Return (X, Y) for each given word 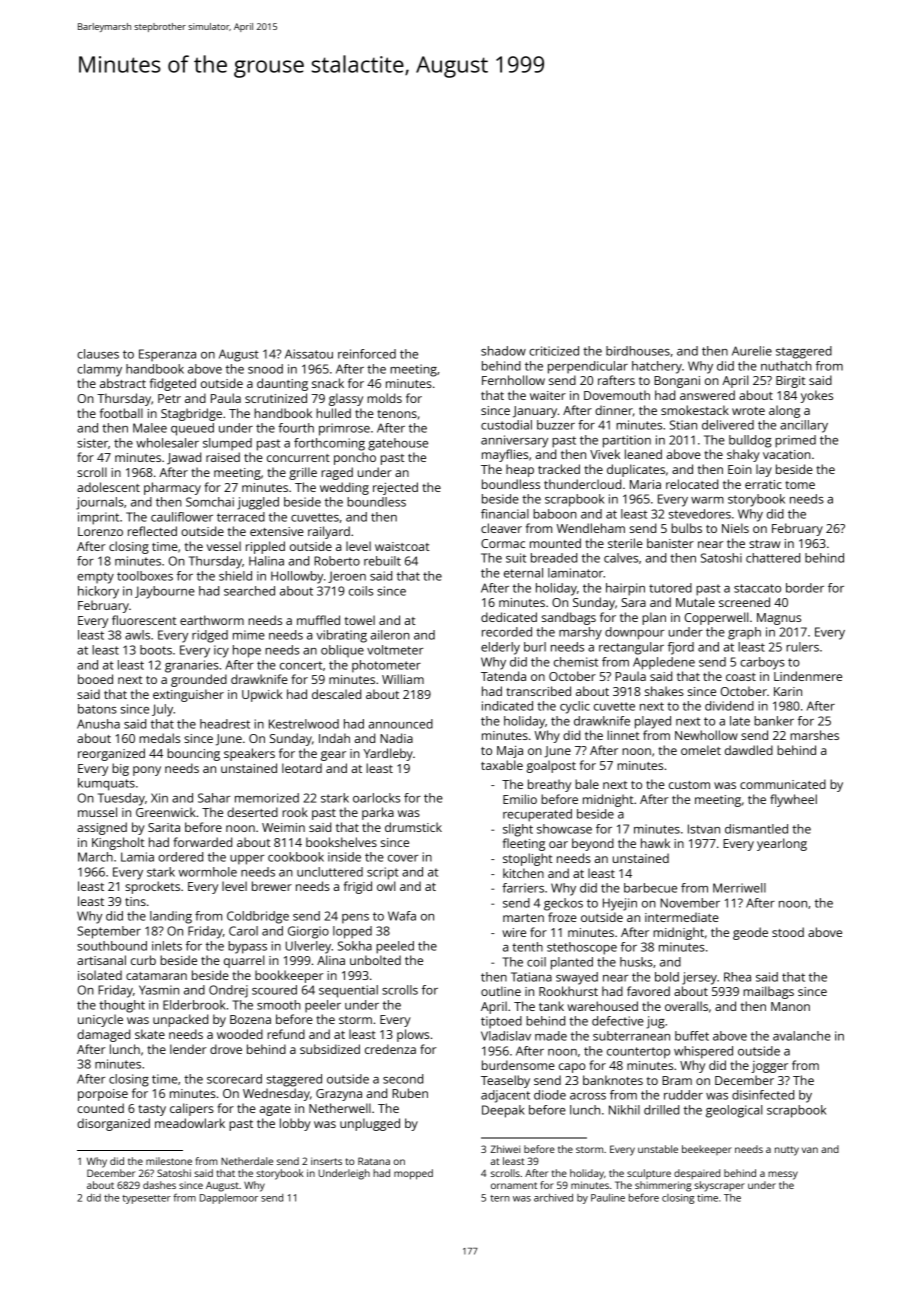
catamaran (156, 976)
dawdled (749, 750)
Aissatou (309, 354)
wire (514, 932)
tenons (397, 414)
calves (621, 558)
